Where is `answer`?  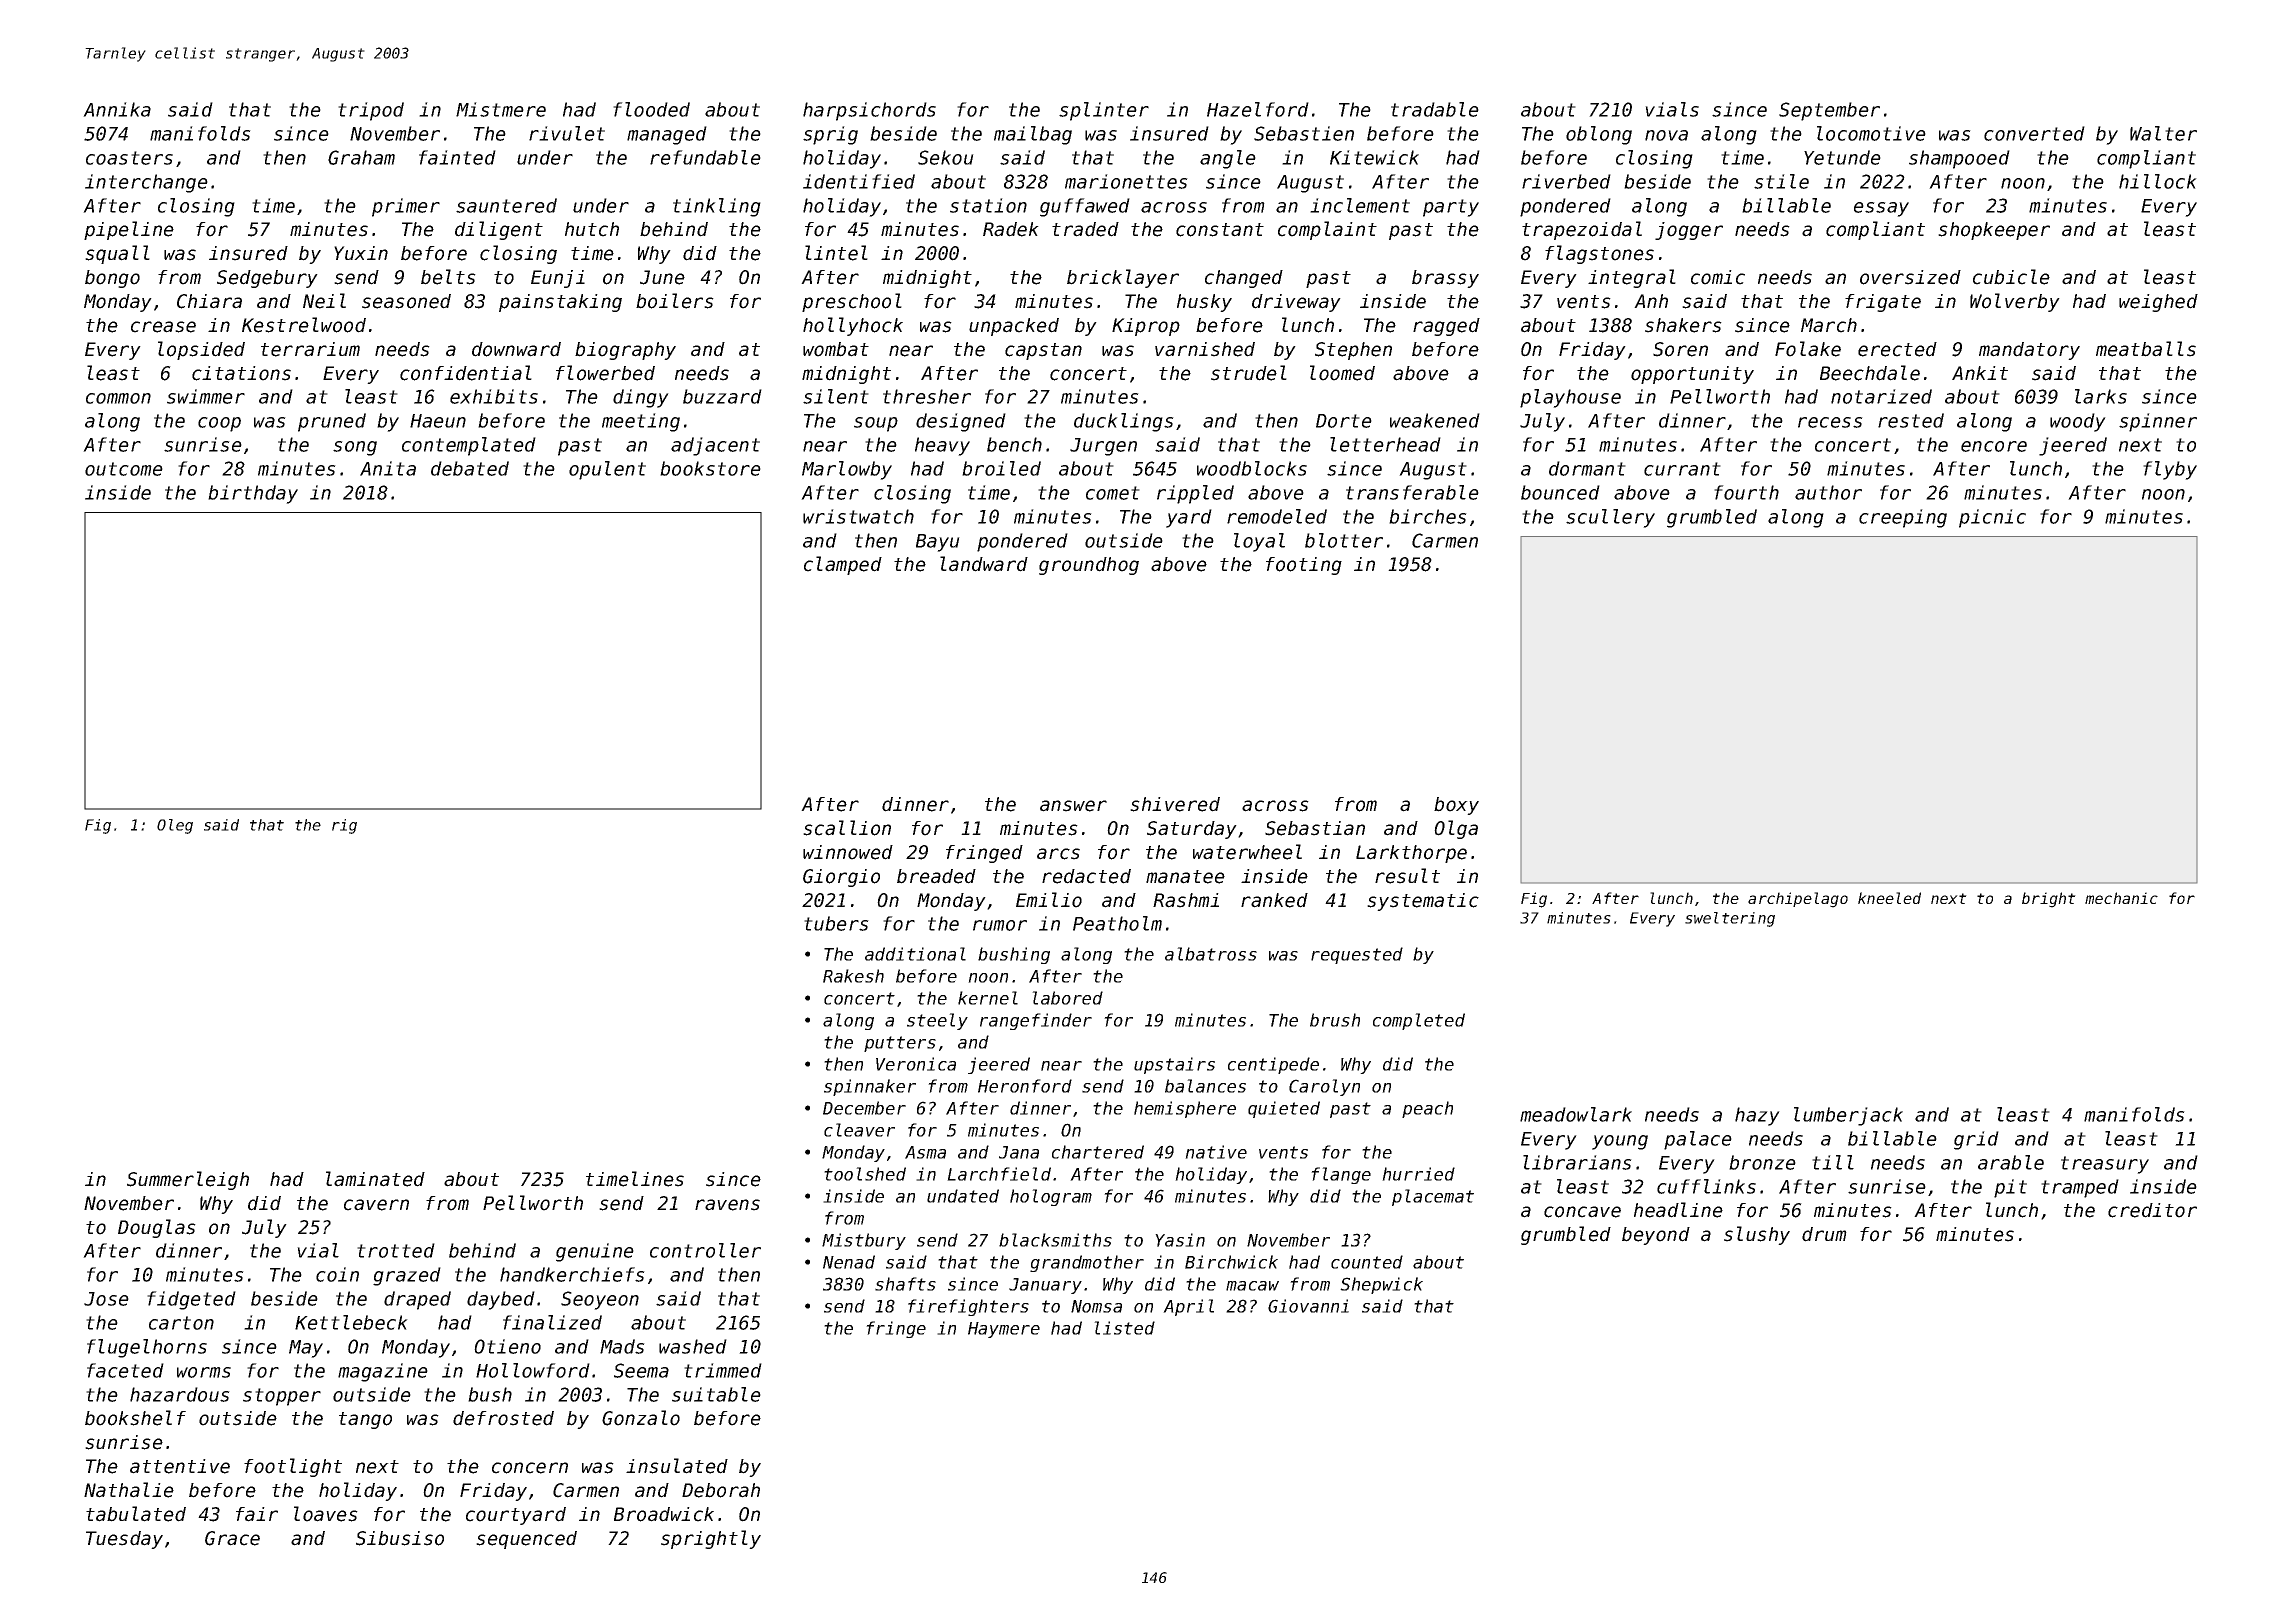
answer is located at coordinates (1073, 806).
